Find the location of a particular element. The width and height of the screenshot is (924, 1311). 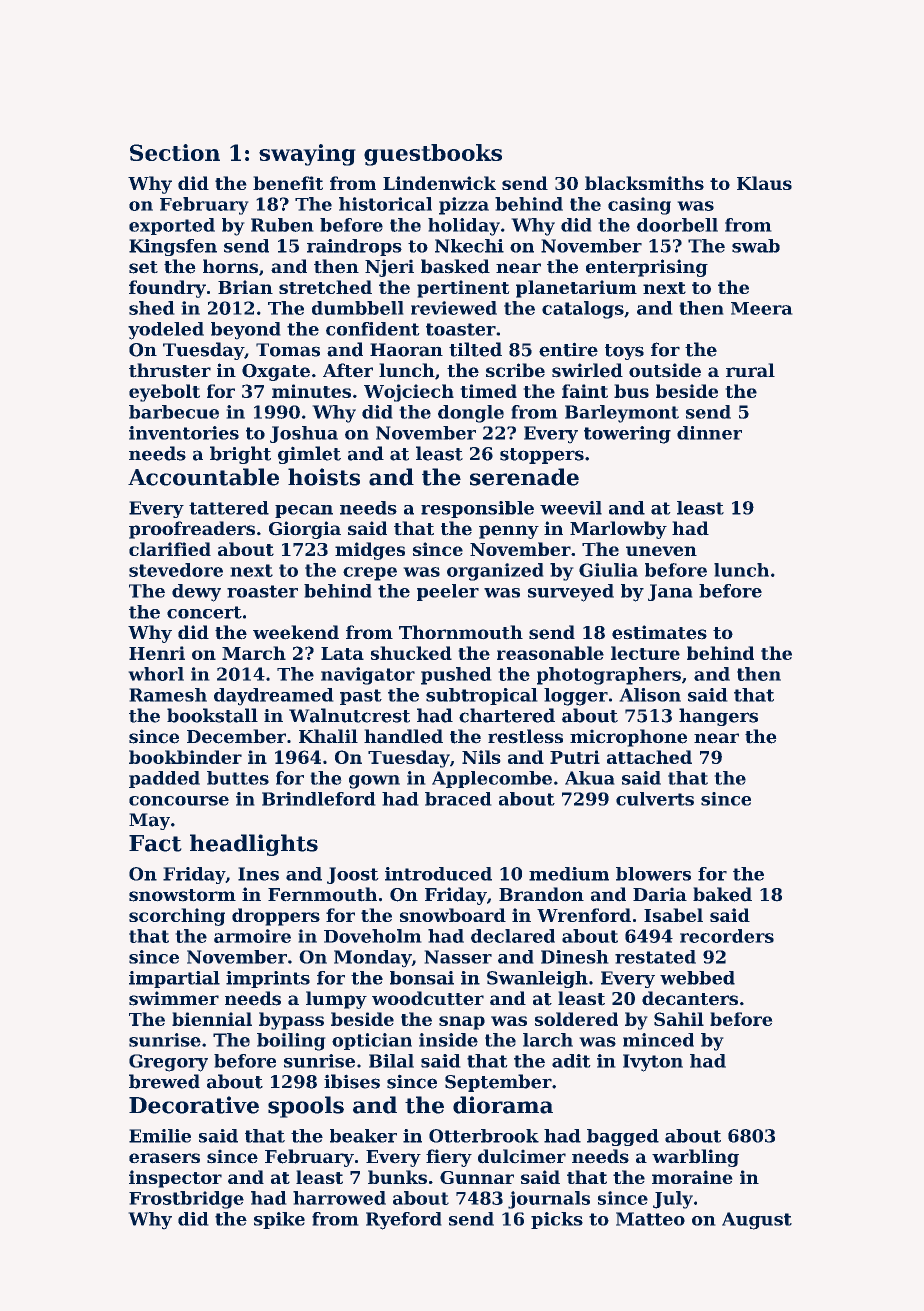

diorama is located at coordinates (503, 1105).
